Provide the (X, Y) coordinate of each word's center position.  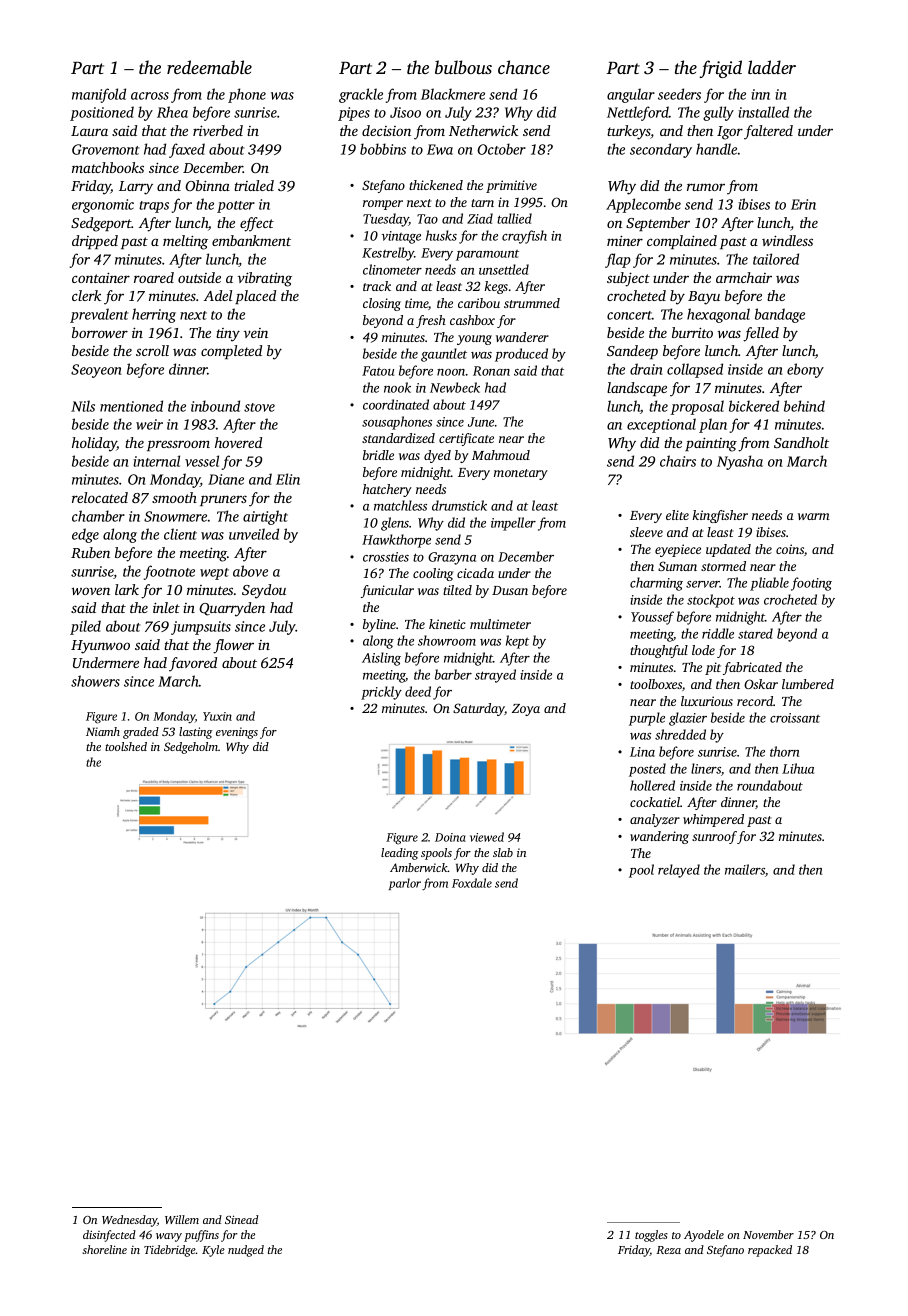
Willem (182, 1219)
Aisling (381, 659)
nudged (246, 1251)
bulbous (463, 67)
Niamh (103, 731)
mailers (745, 869)
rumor (706, 187)
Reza (668, 1250)
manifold (99, 95)
